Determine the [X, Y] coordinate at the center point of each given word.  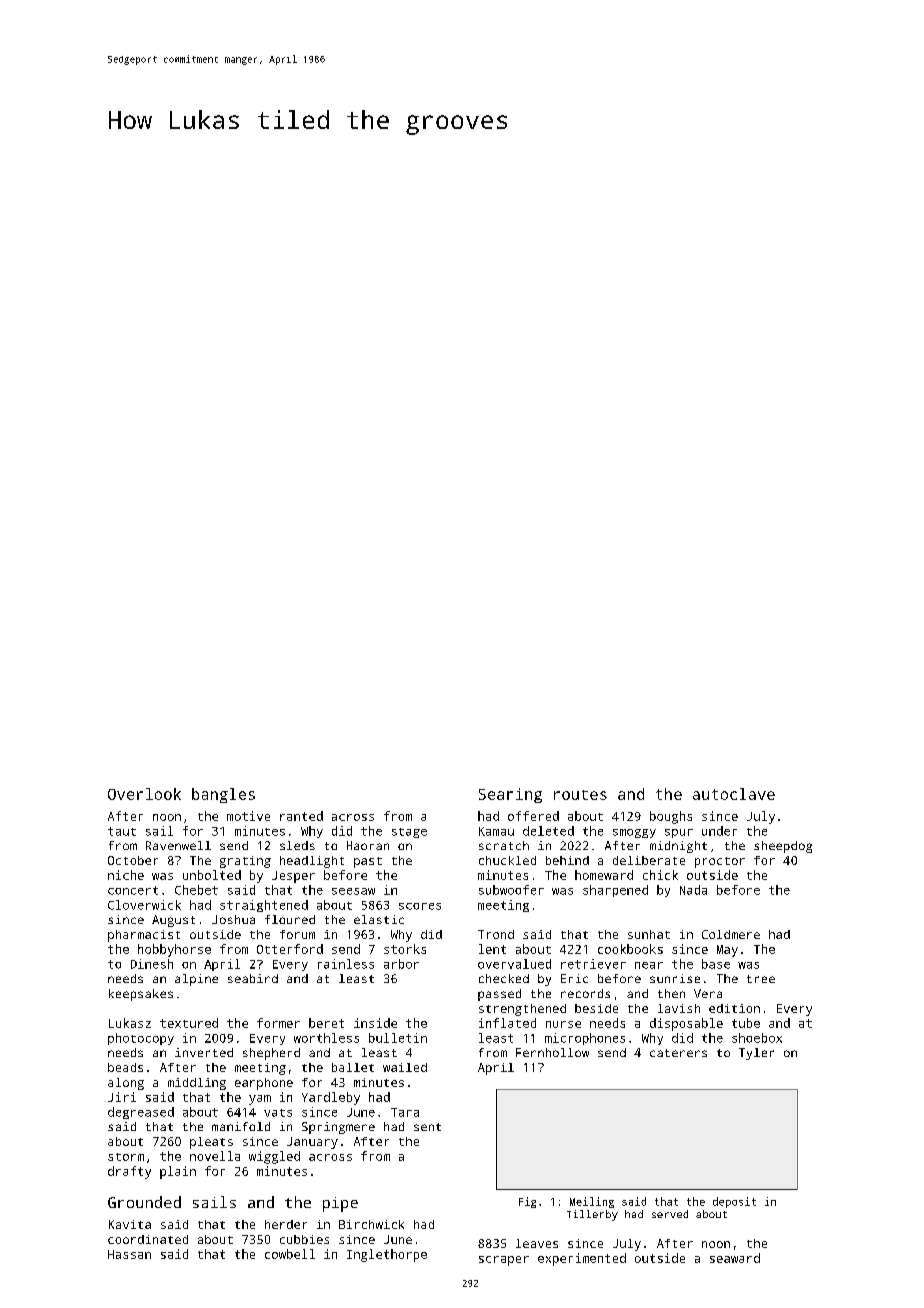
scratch [504, 845]
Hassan [129, 1254]
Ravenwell [178, 845]
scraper [504, 1261]
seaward [735, 1258]
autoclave [734, 794]
